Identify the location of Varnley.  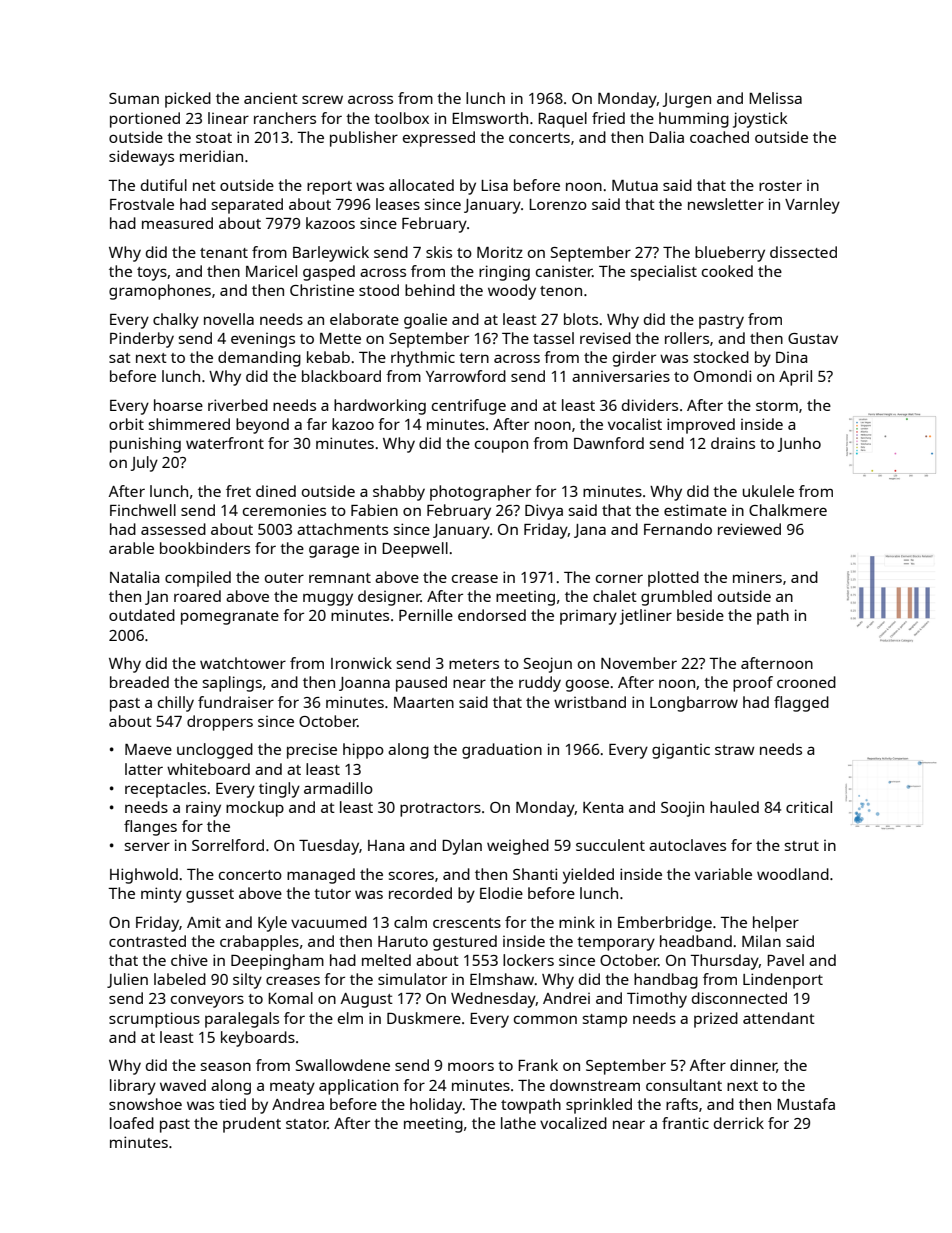
(812, 206).
